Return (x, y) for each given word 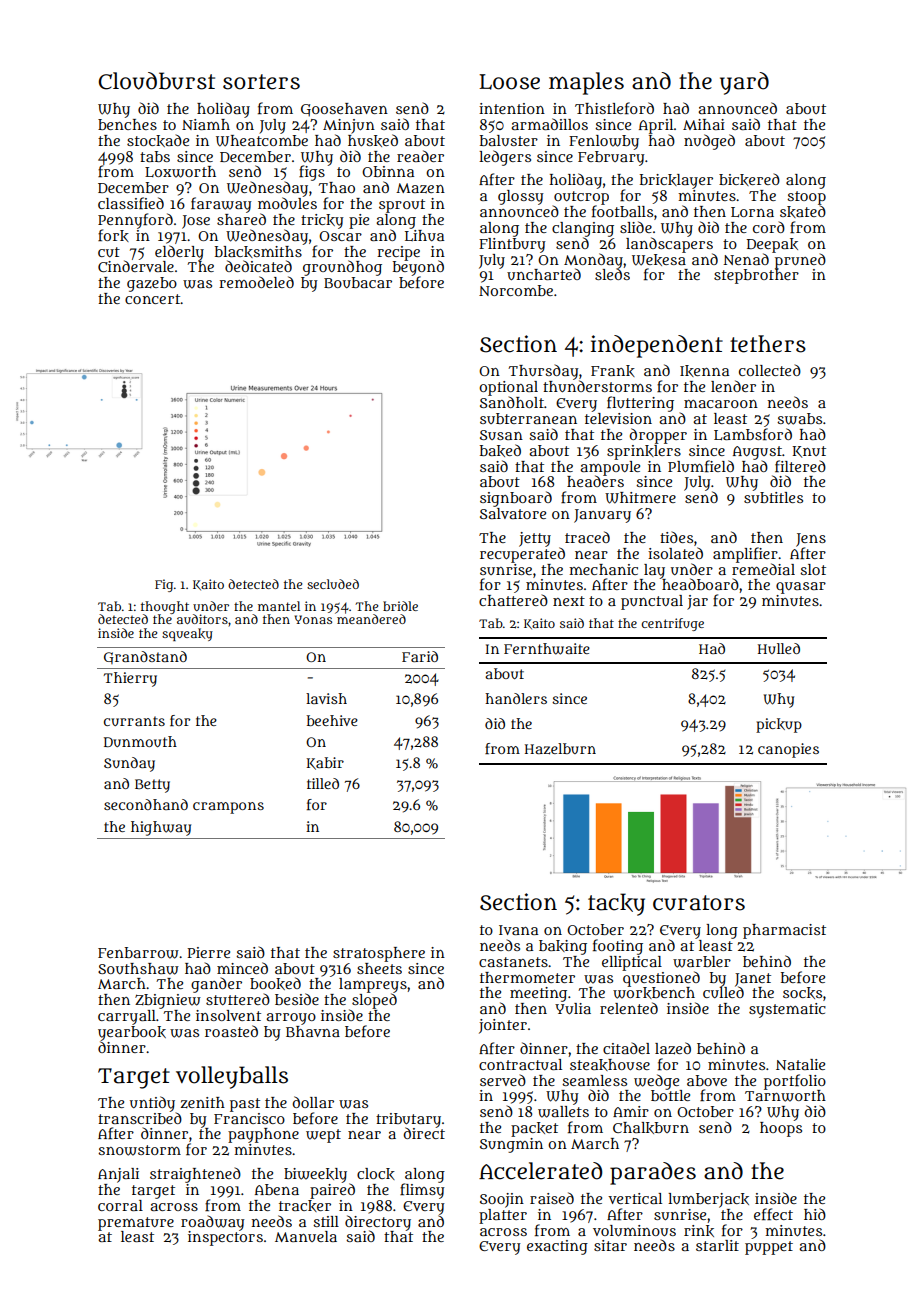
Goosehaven (344, 110)
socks (802, 993)
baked (500, 450)
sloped (374, 1001)
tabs (155, 156)
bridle (400, 606)
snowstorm (139, 1150)
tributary (408, 1120)
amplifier (745, 555)
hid (815, 1214)
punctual (652, 602)
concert (152, 299)
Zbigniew (168, 1001)
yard (744, 83)
